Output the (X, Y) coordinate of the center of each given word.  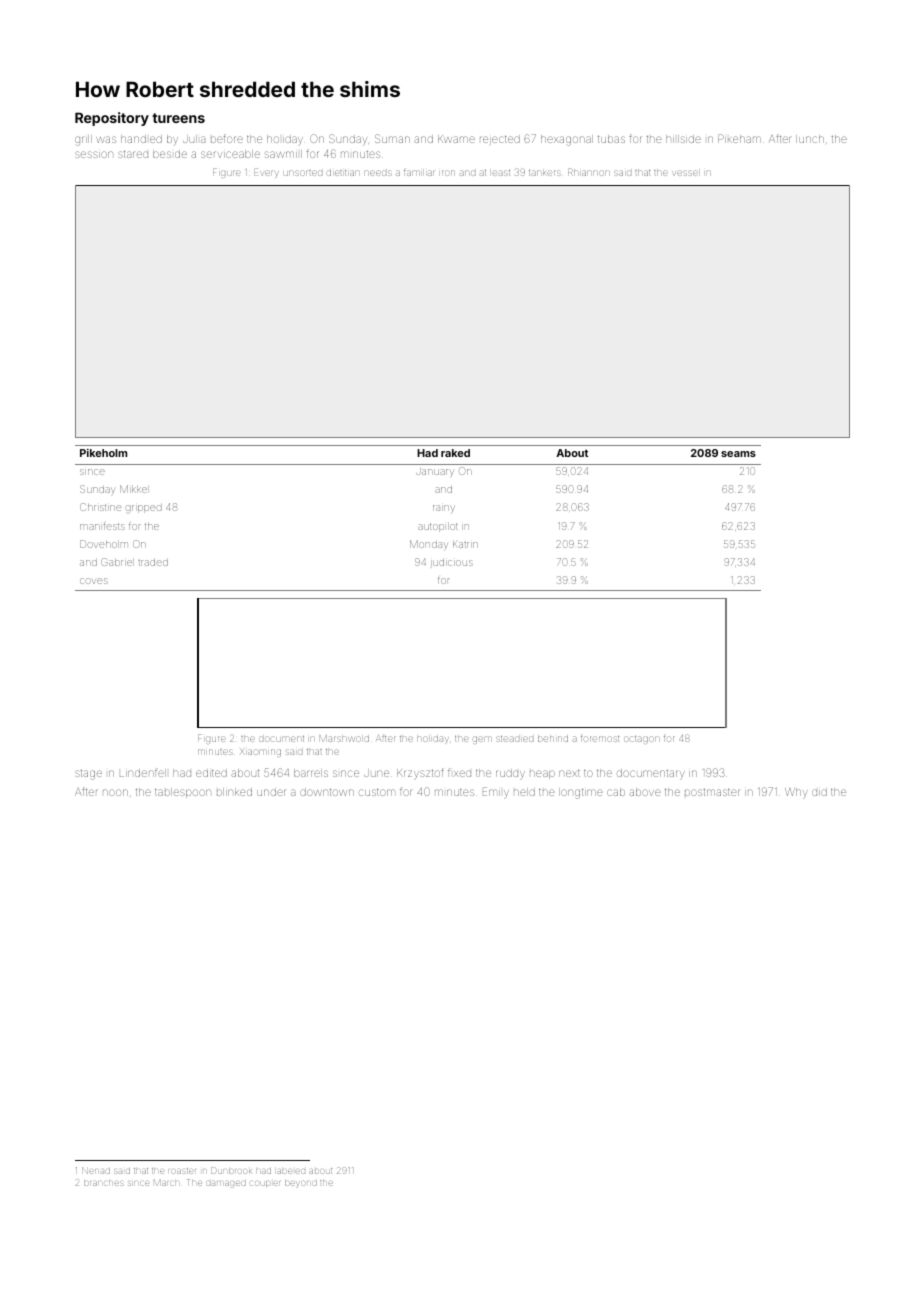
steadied (514, 739)
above (645, 792)
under (271, 792)
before (227, 138)
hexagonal (567, 140)
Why (796, 793)
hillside (683, 139)
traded (153, 562)
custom (377, 792)
